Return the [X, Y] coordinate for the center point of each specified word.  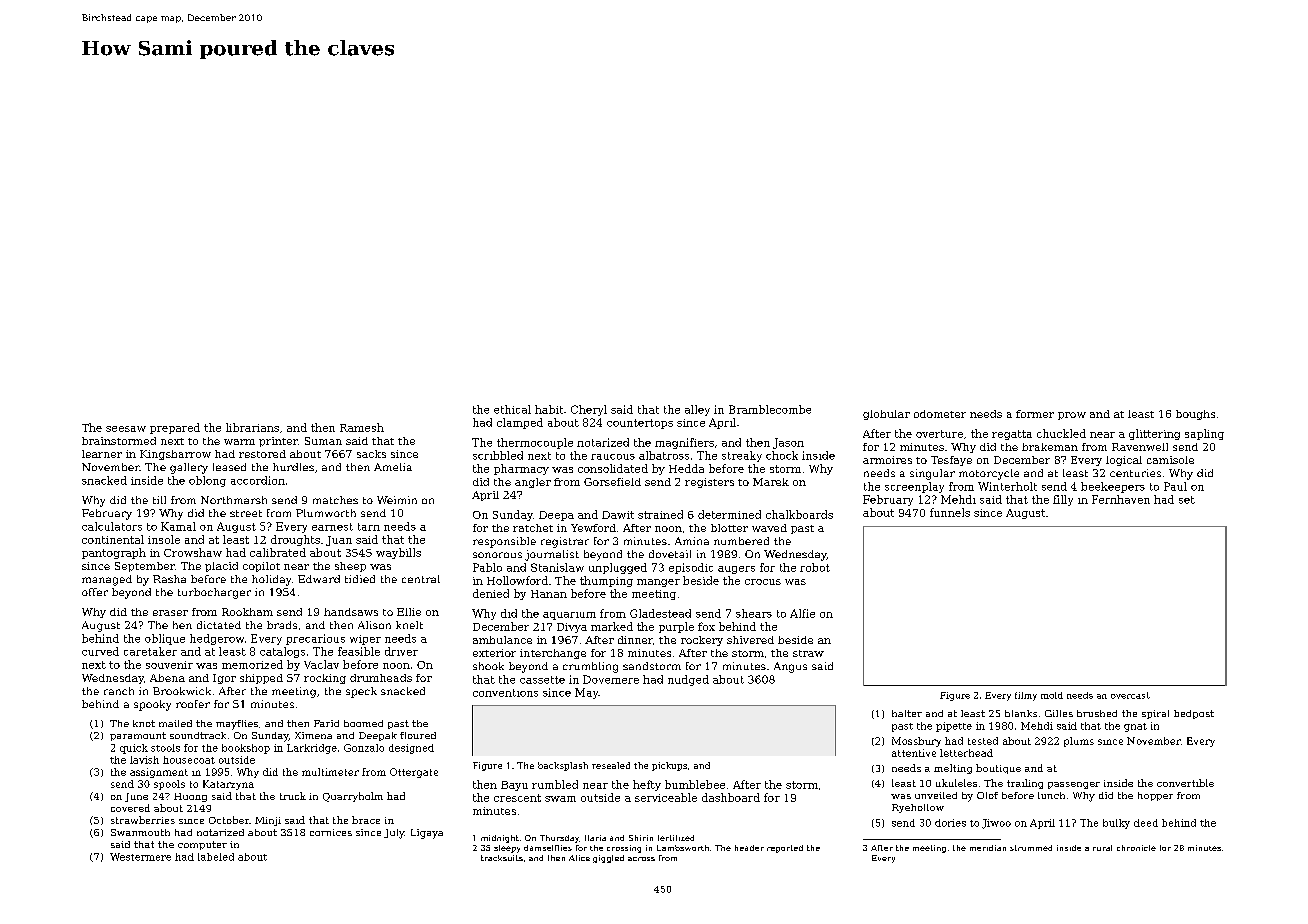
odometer [940, 414]
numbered [741, 541]
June [136, 797]
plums [1079, 742]
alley [697, 410]
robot [815, 567]
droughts [295, 540]
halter [907, 713]
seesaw [126, 429]
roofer [193, 704]
